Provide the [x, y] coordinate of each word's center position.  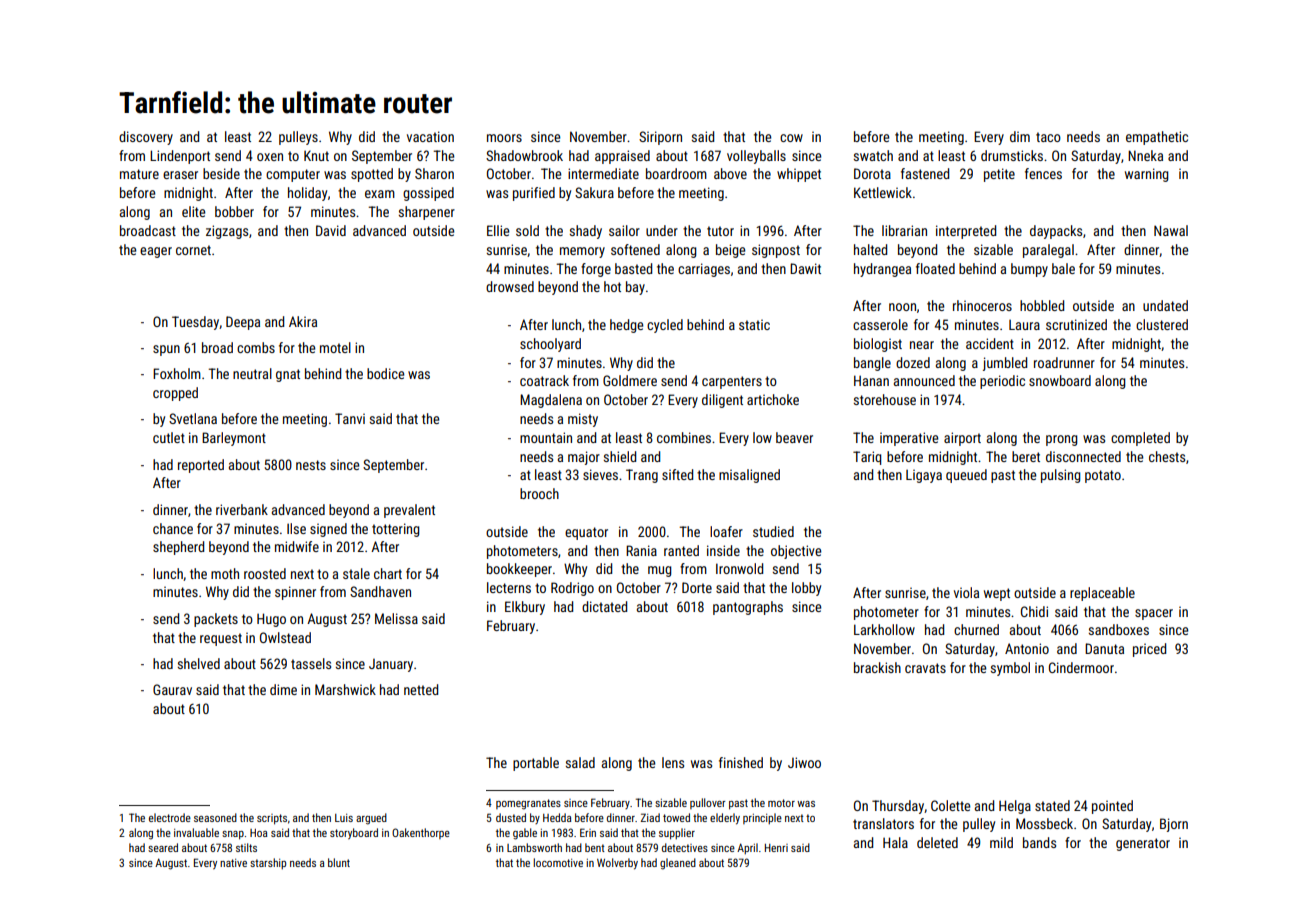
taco [1048, 137]
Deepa [243, 323]
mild [1001, 842]
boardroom [676, 173]
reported [201, 466]
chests [1167, 456]
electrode [170, 817]
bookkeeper [519, 570]
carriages [704, 270]
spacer [1154, 614]
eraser [180, 175]
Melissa [396, 618]
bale [1063, 268]
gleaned [678, 864]
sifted [677, 474]
